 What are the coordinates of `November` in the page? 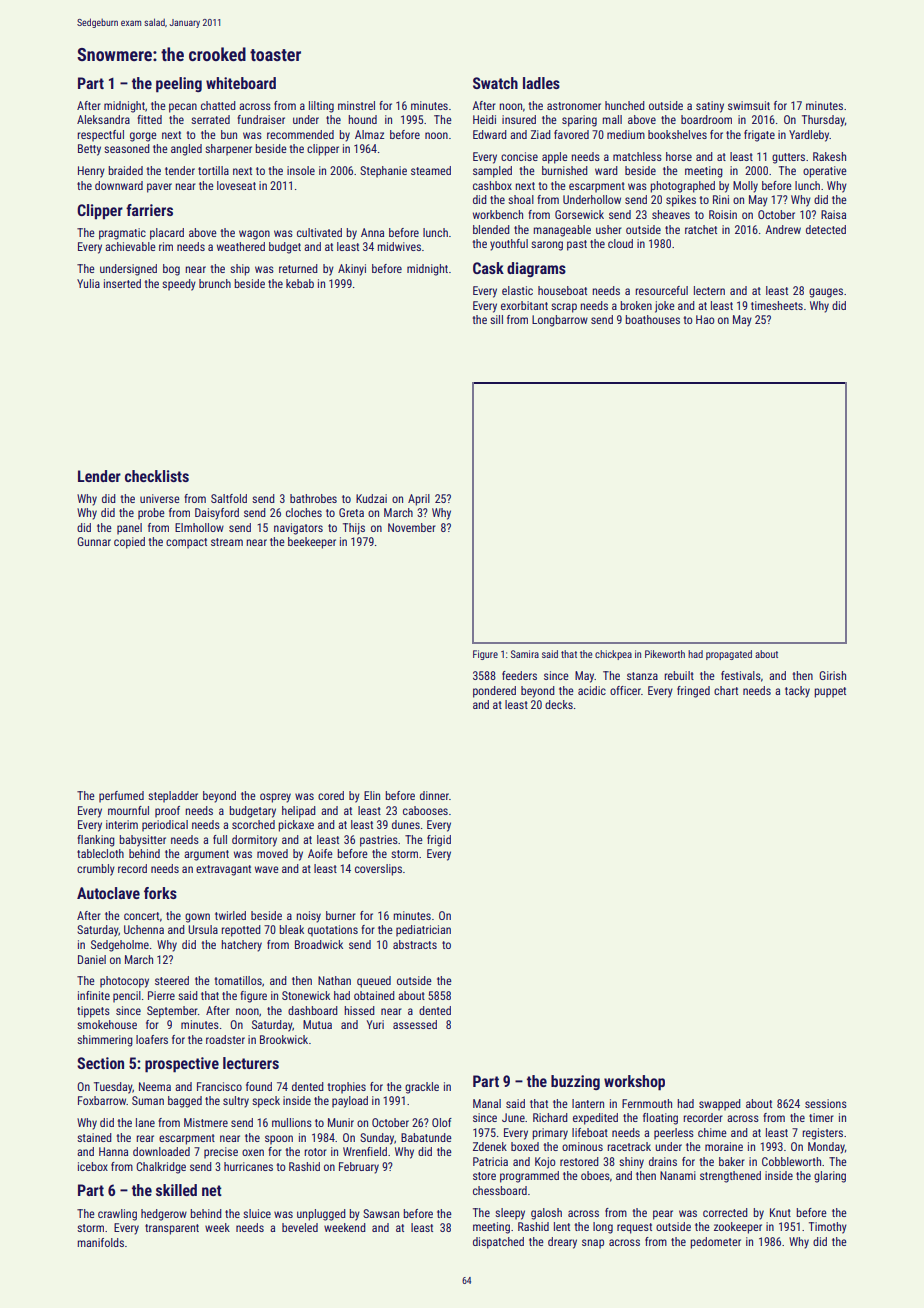 It's located at (412, 527).
